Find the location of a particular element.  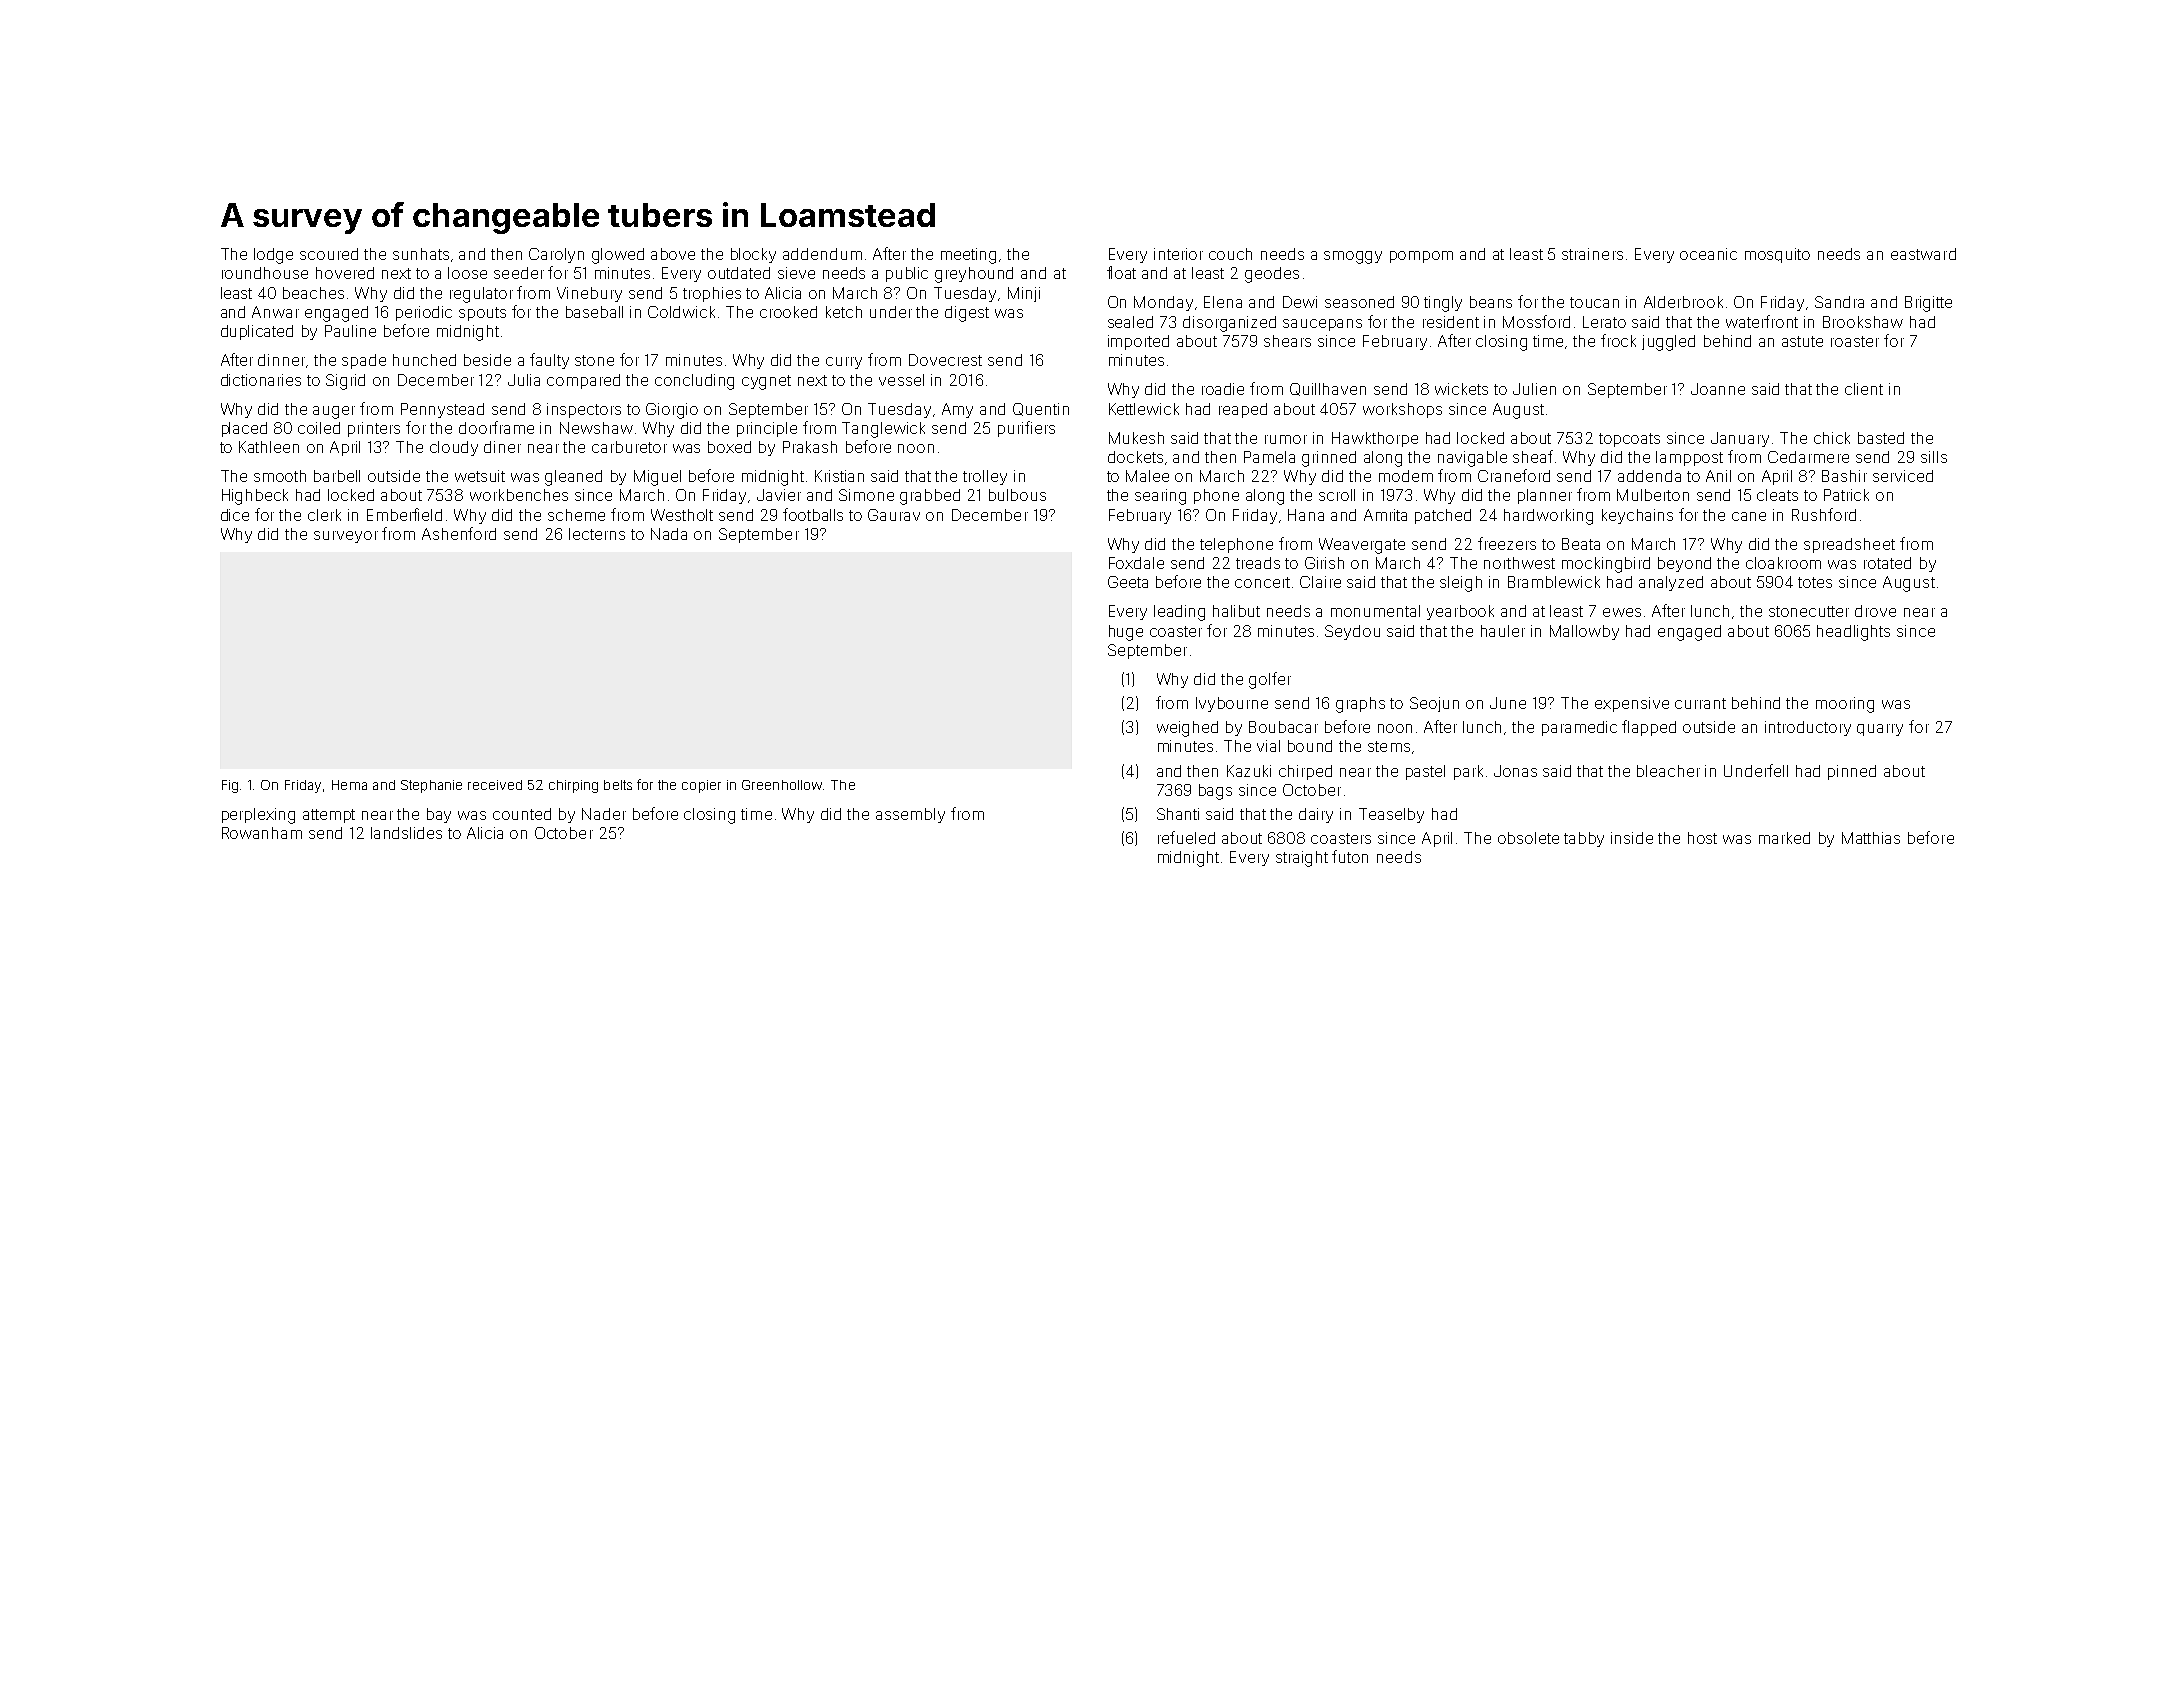

marked is located at coordinates (1784, 838).
